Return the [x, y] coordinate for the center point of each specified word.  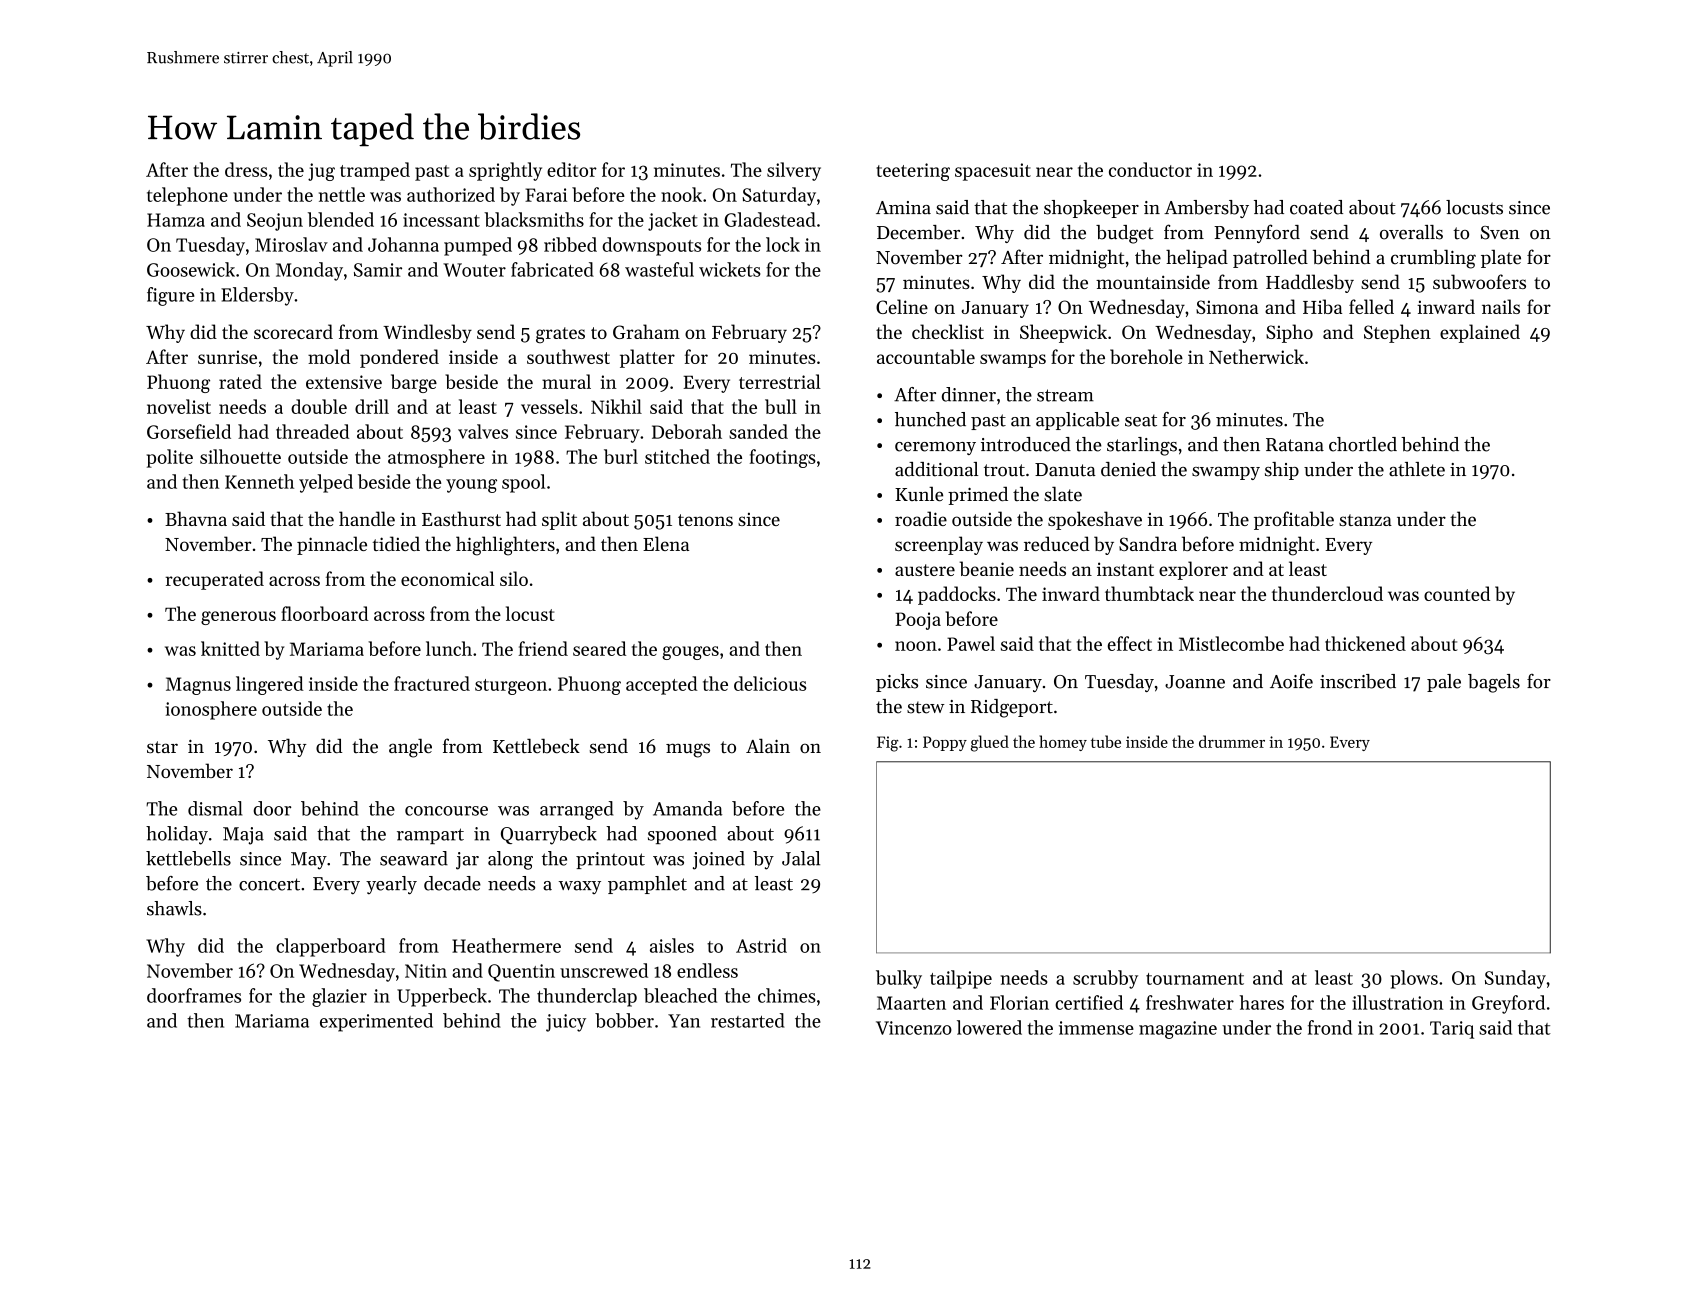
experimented [376, 1022]
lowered [989, 1027]
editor [572, 169]
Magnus [198, 686]
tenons [705, 520]
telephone [187, 196]
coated [1316, 207]
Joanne [1195, 682]
